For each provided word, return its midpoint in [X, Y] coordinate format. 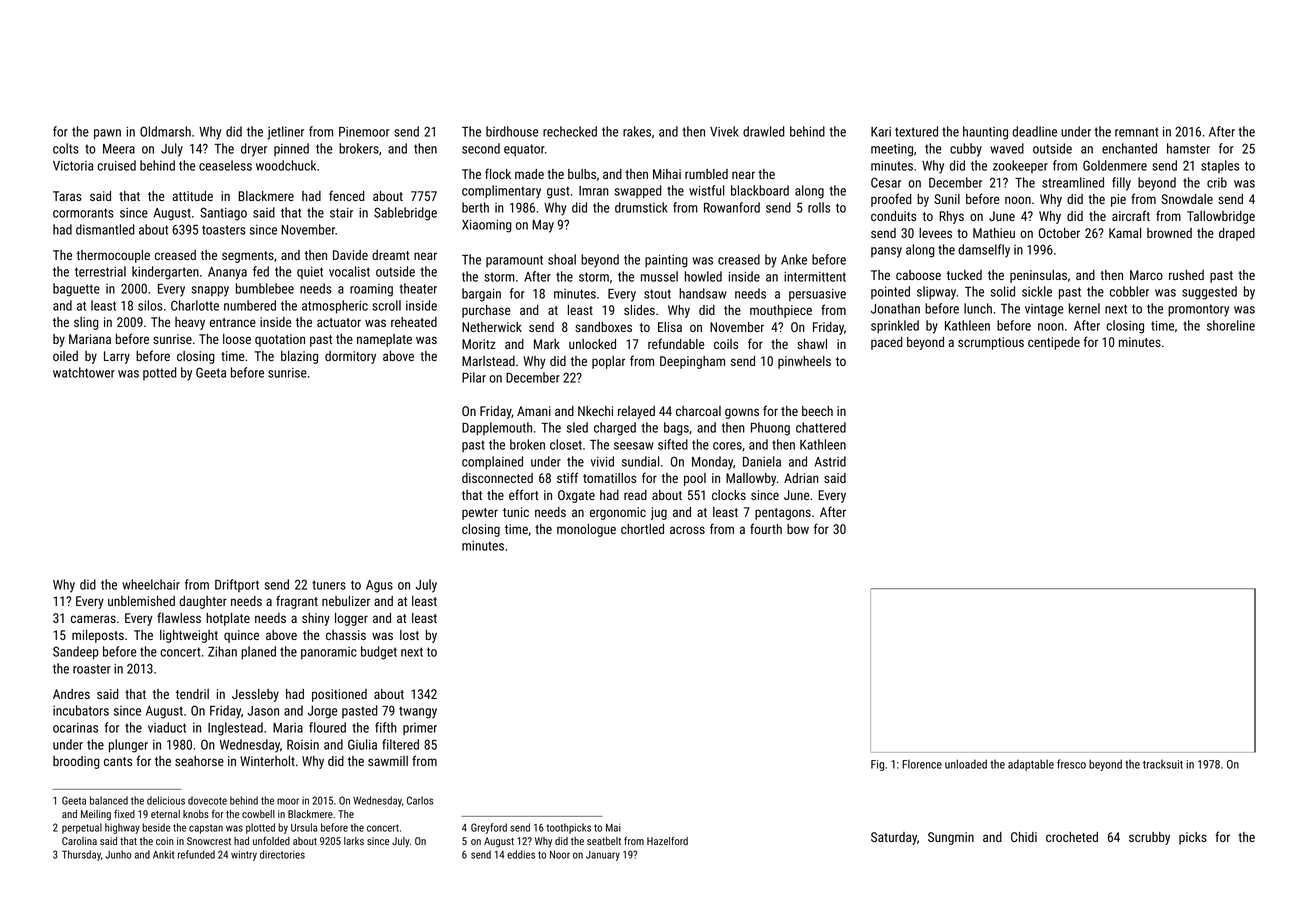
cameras [93, 619]
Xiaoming [487, 226]
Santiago [223, 214]
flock [498, 173]
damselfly [984, 251]
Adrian [801, 478]
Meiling [96, 815]
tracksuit [1163, 764]
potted [160, 373]
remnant [1136, 132]
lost [409, 635]
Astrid [830, 461]
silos [150, 305]
